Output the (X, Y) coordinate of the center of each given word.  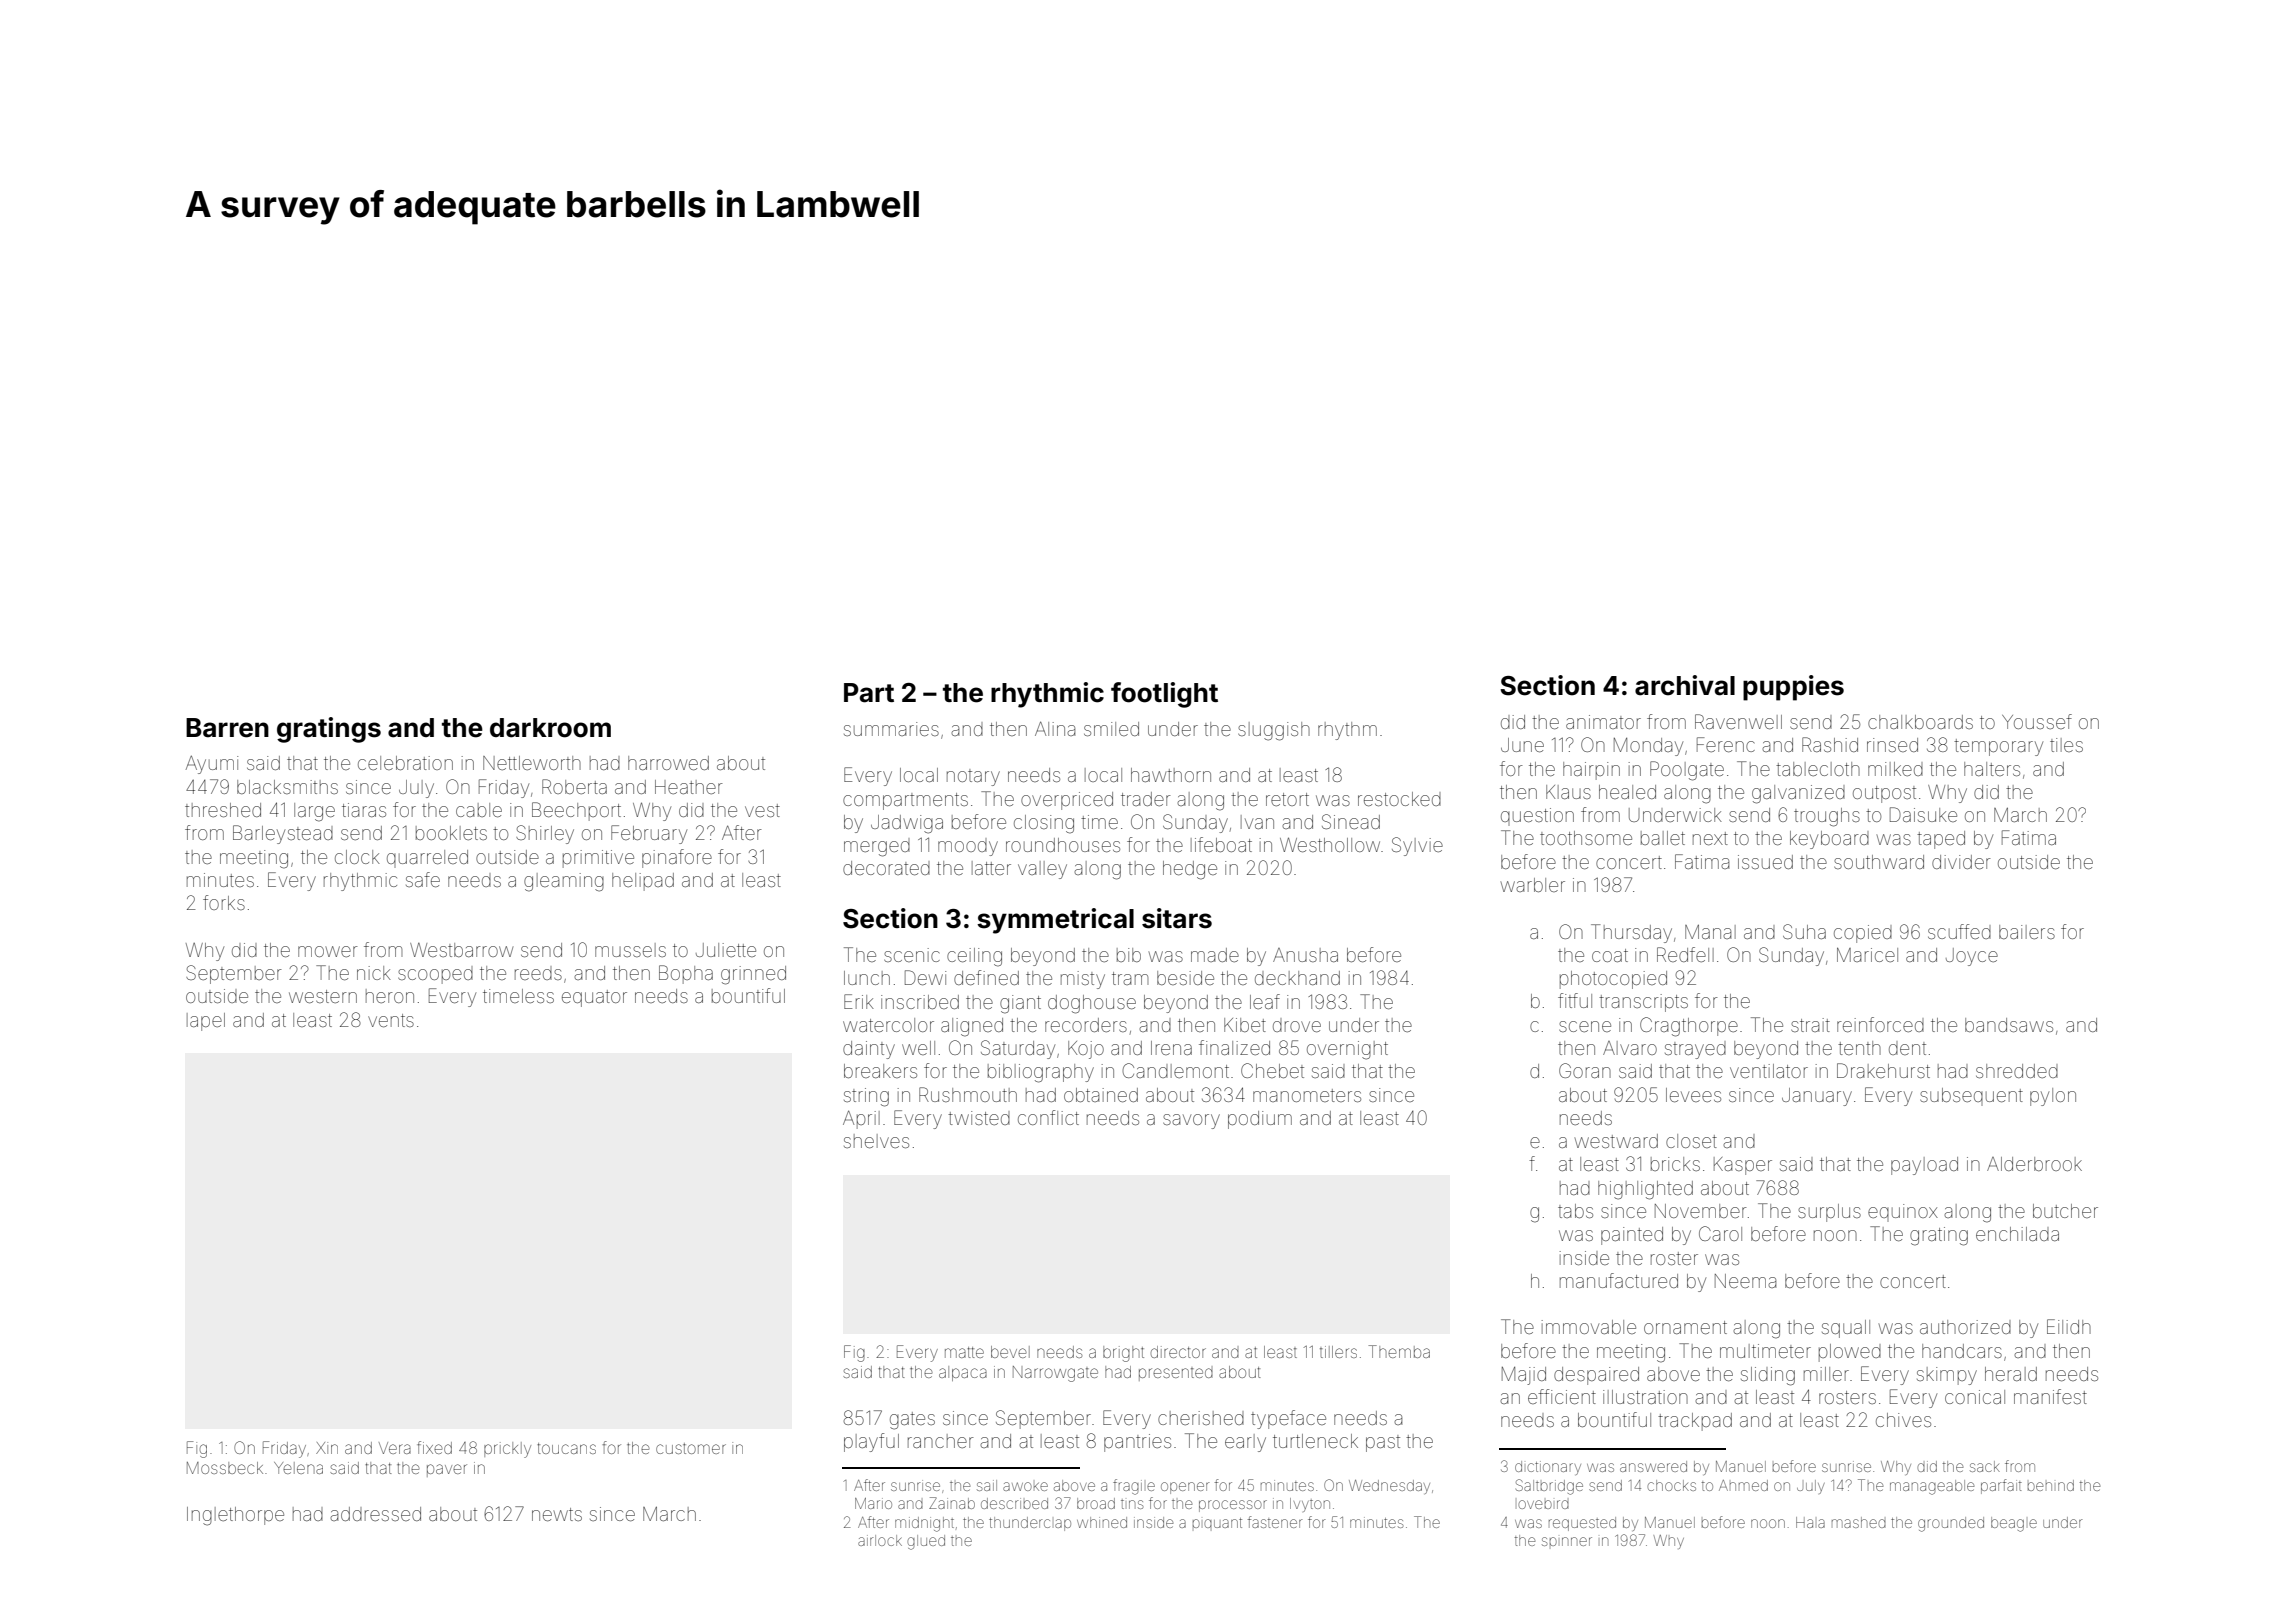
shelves (876, 1141)
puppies (1793, 688)
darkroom (550, 728)
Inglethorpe (235, 1516)
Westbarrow (461, 950)
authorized (1965, 1327)
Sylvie (1417, 846)
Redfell (1685, 954)
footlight (1164, 695)
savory (1191, 1121)
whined (1102, 1522)
